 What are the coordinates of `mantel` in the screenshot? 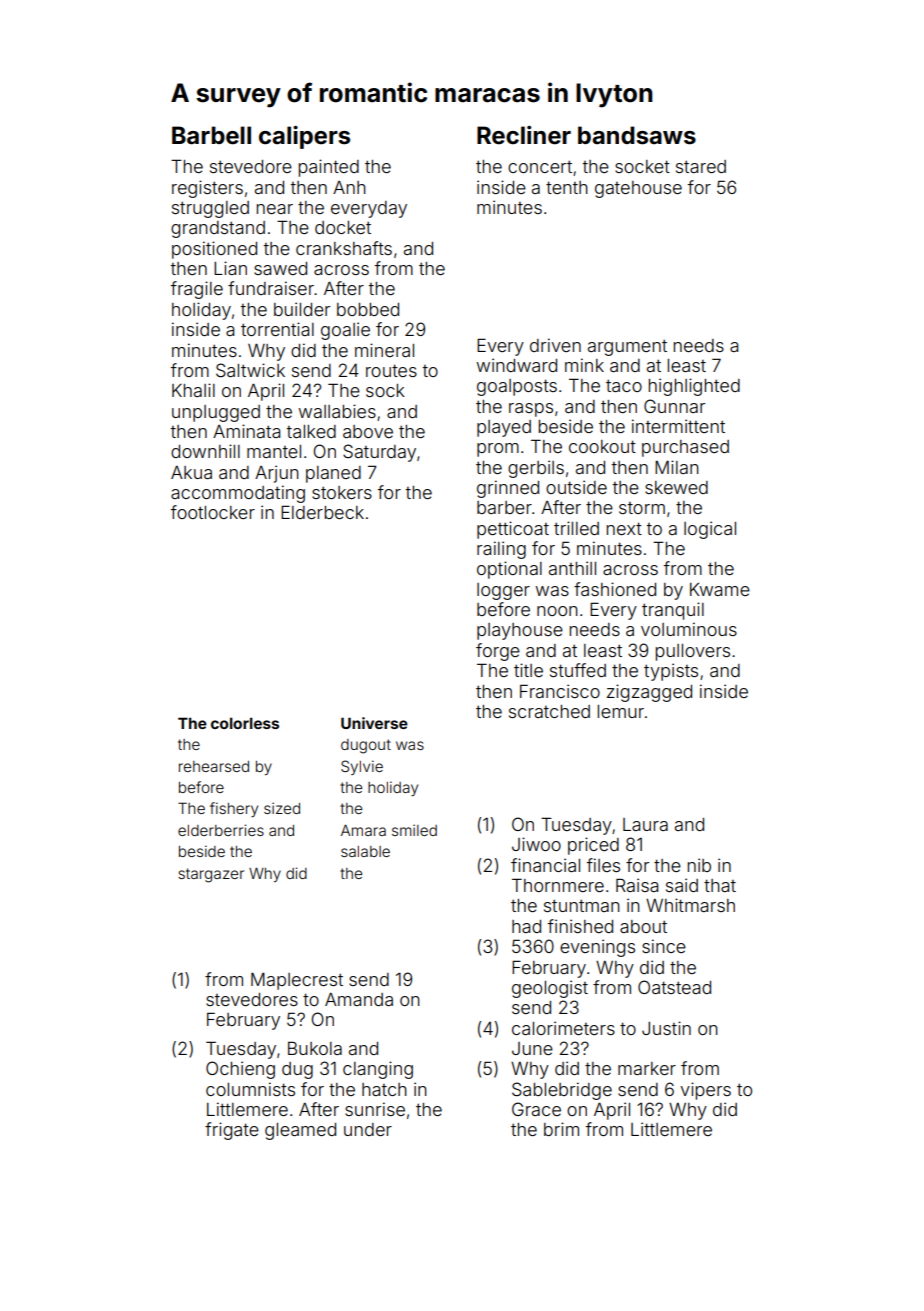 It's located at (274, 451).
